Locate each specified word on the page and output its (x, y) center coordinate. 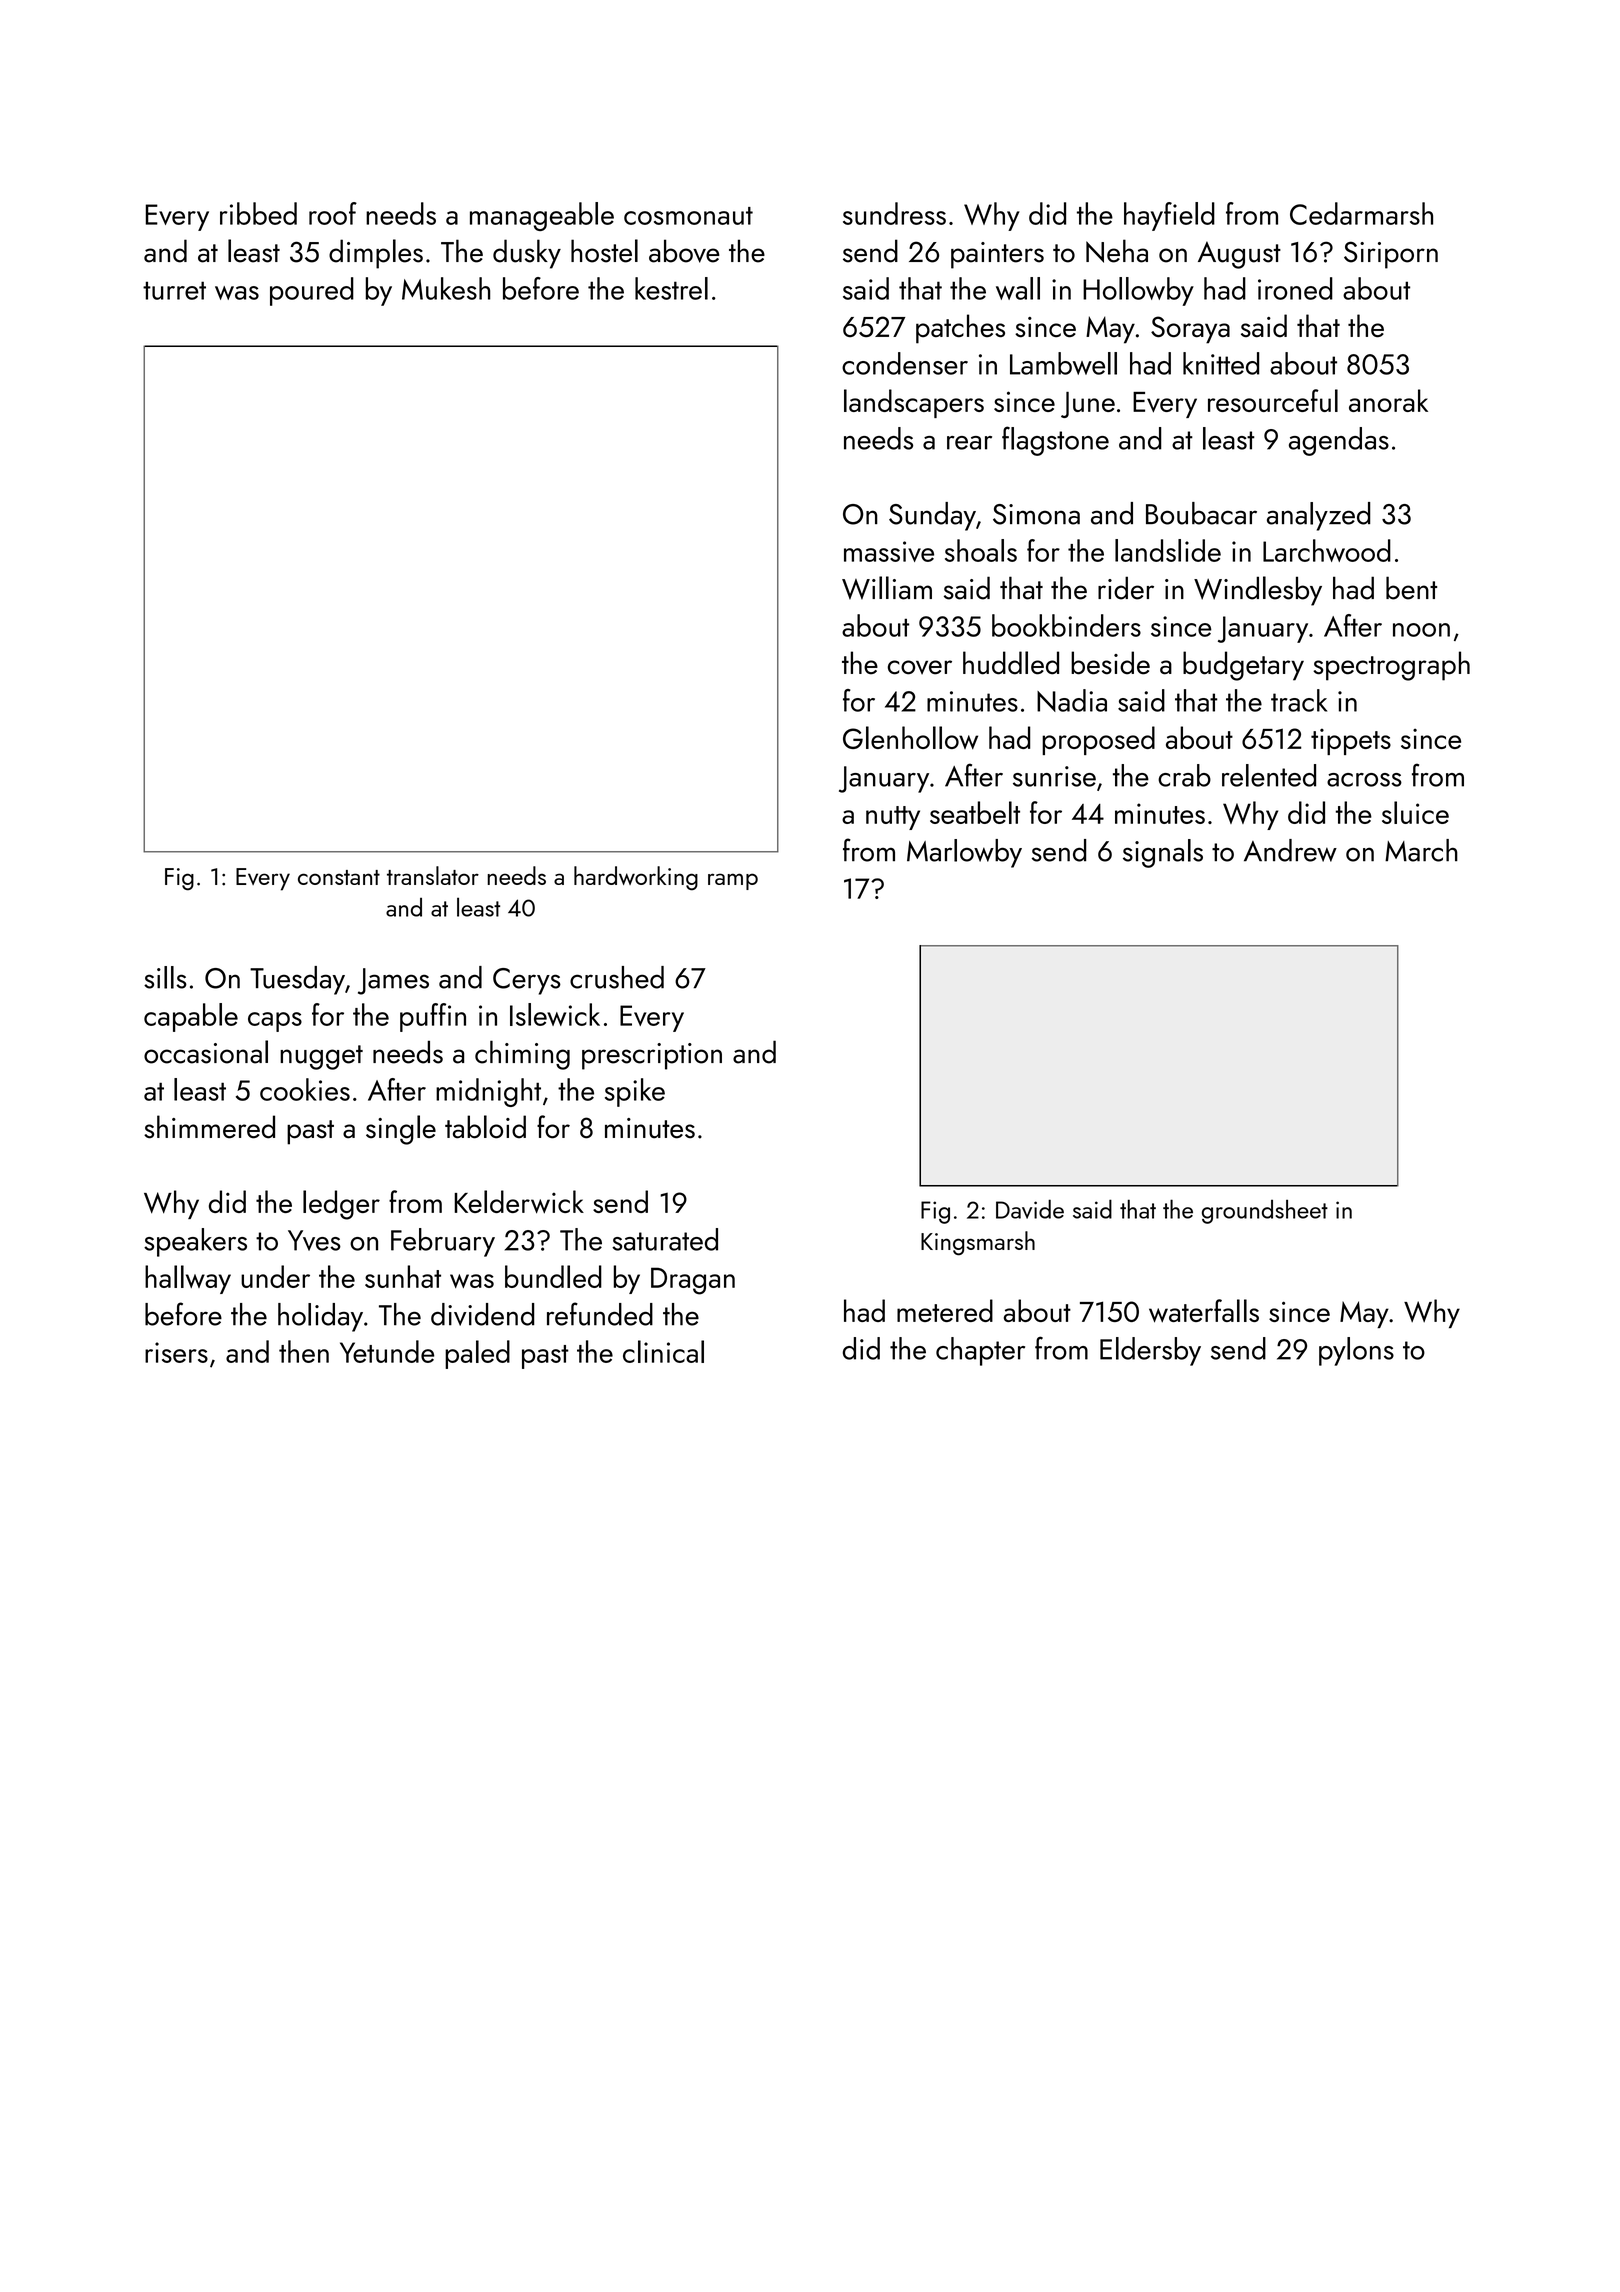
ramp (733, 881)
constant (339, 877)
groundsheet (1265, 1212)
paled (477, 1354)
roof (333, 213)
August (1239, 255)
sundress (894, 213)
